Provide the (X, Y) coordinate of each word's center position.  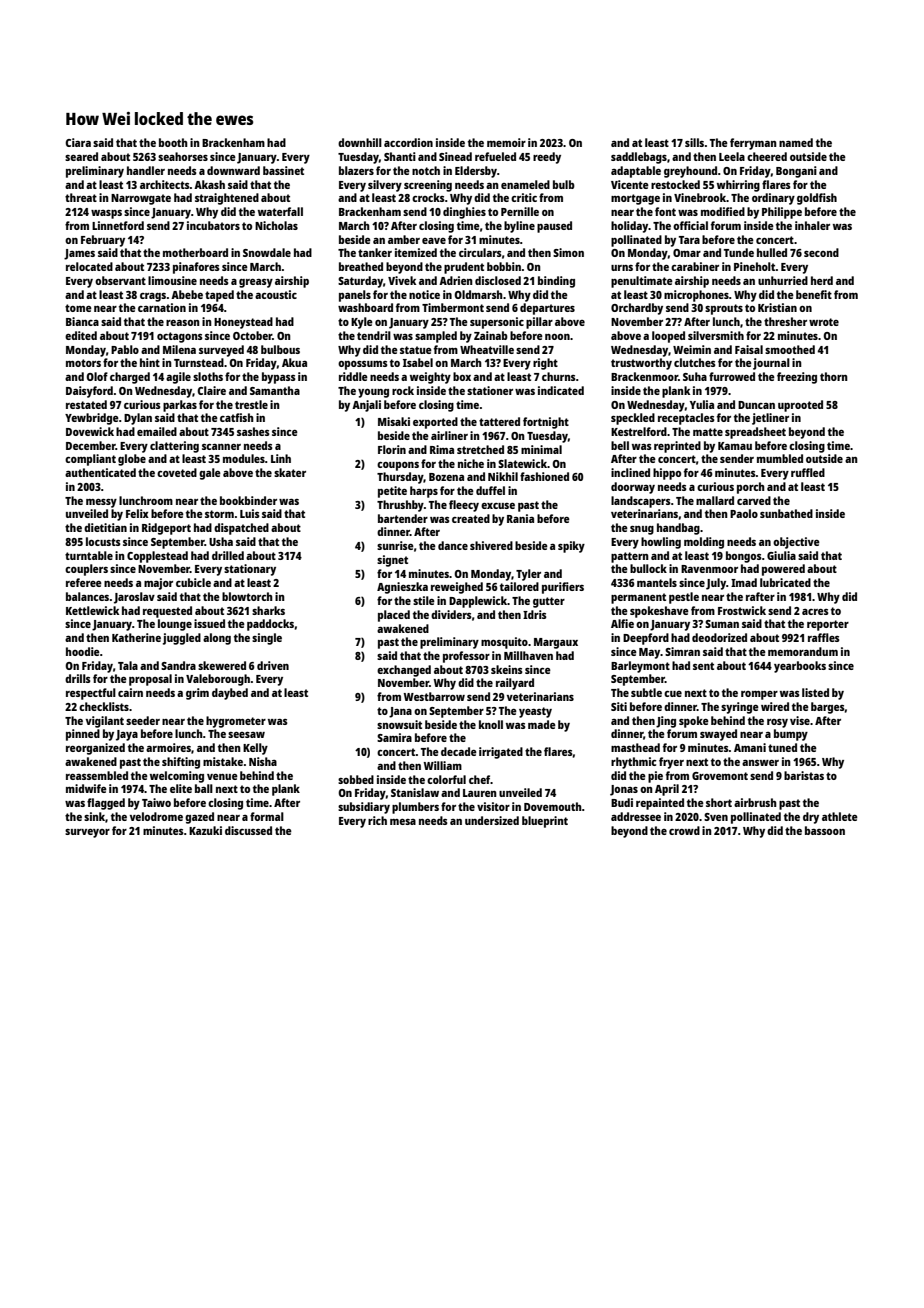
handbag (678, 529)
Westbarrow (434, 696)
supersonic (497, 323)
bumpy (791, 735)
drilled (228, 555)
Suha (695, 376)
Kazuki (205, 830)
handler (146, 170)
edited (81, 335)
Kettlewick (92, 610)
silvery (385, 186)
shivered (491, 545)
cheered (767, 156)
